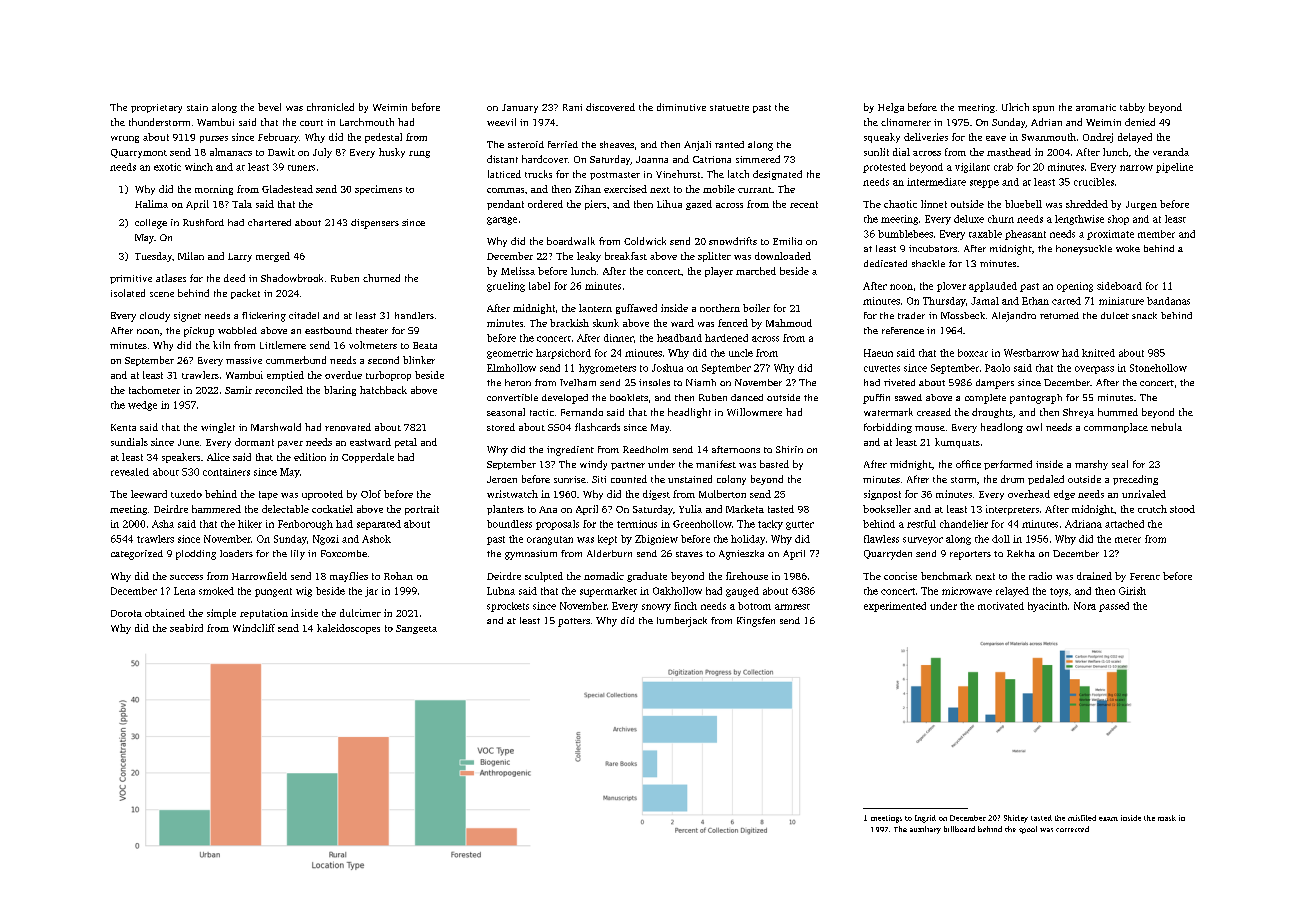 This screenshot has height=924, width=1308. I want to click on Ingrid, so click(925, 819).
